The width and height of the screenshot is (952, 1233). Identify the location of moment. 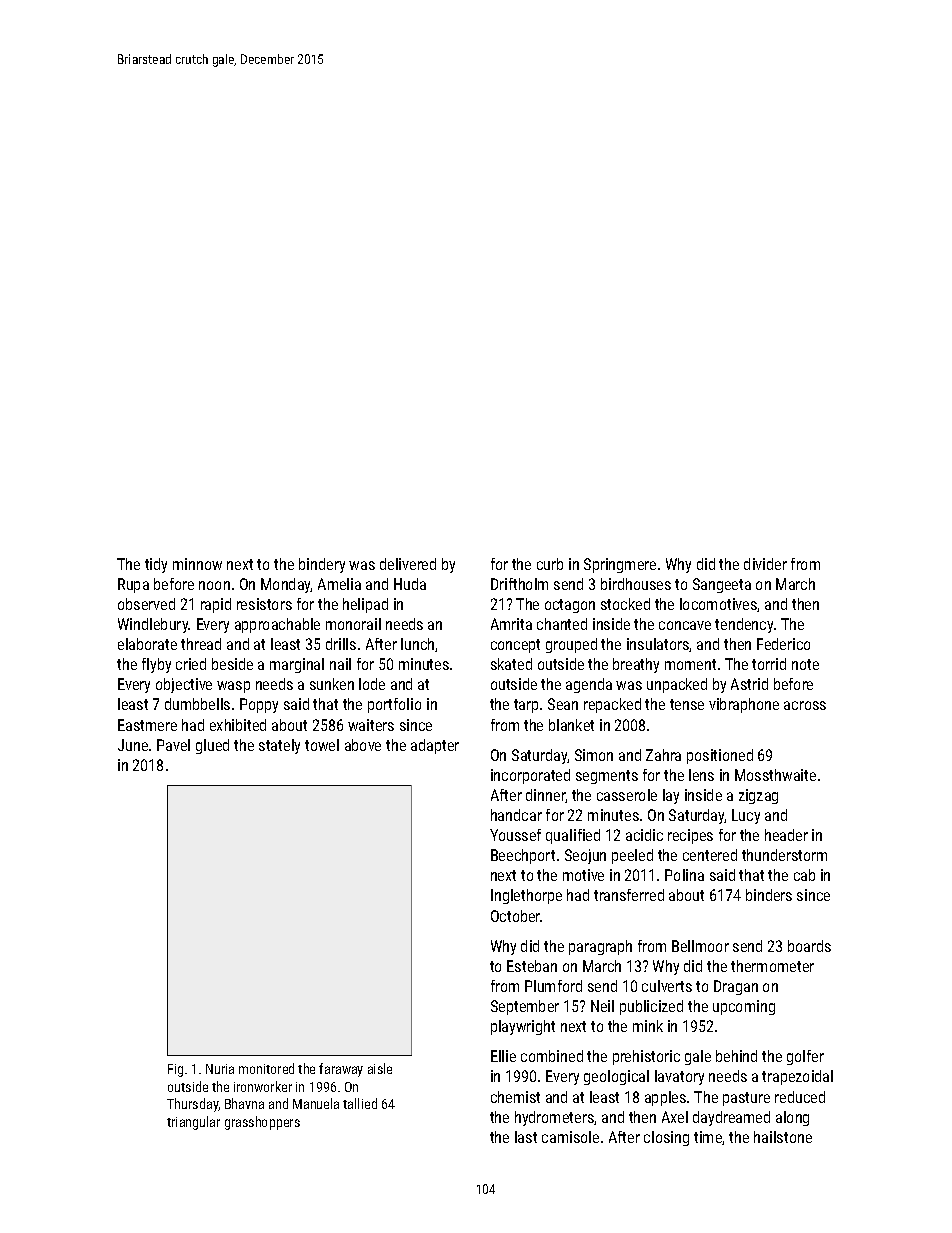
(690, 664).
